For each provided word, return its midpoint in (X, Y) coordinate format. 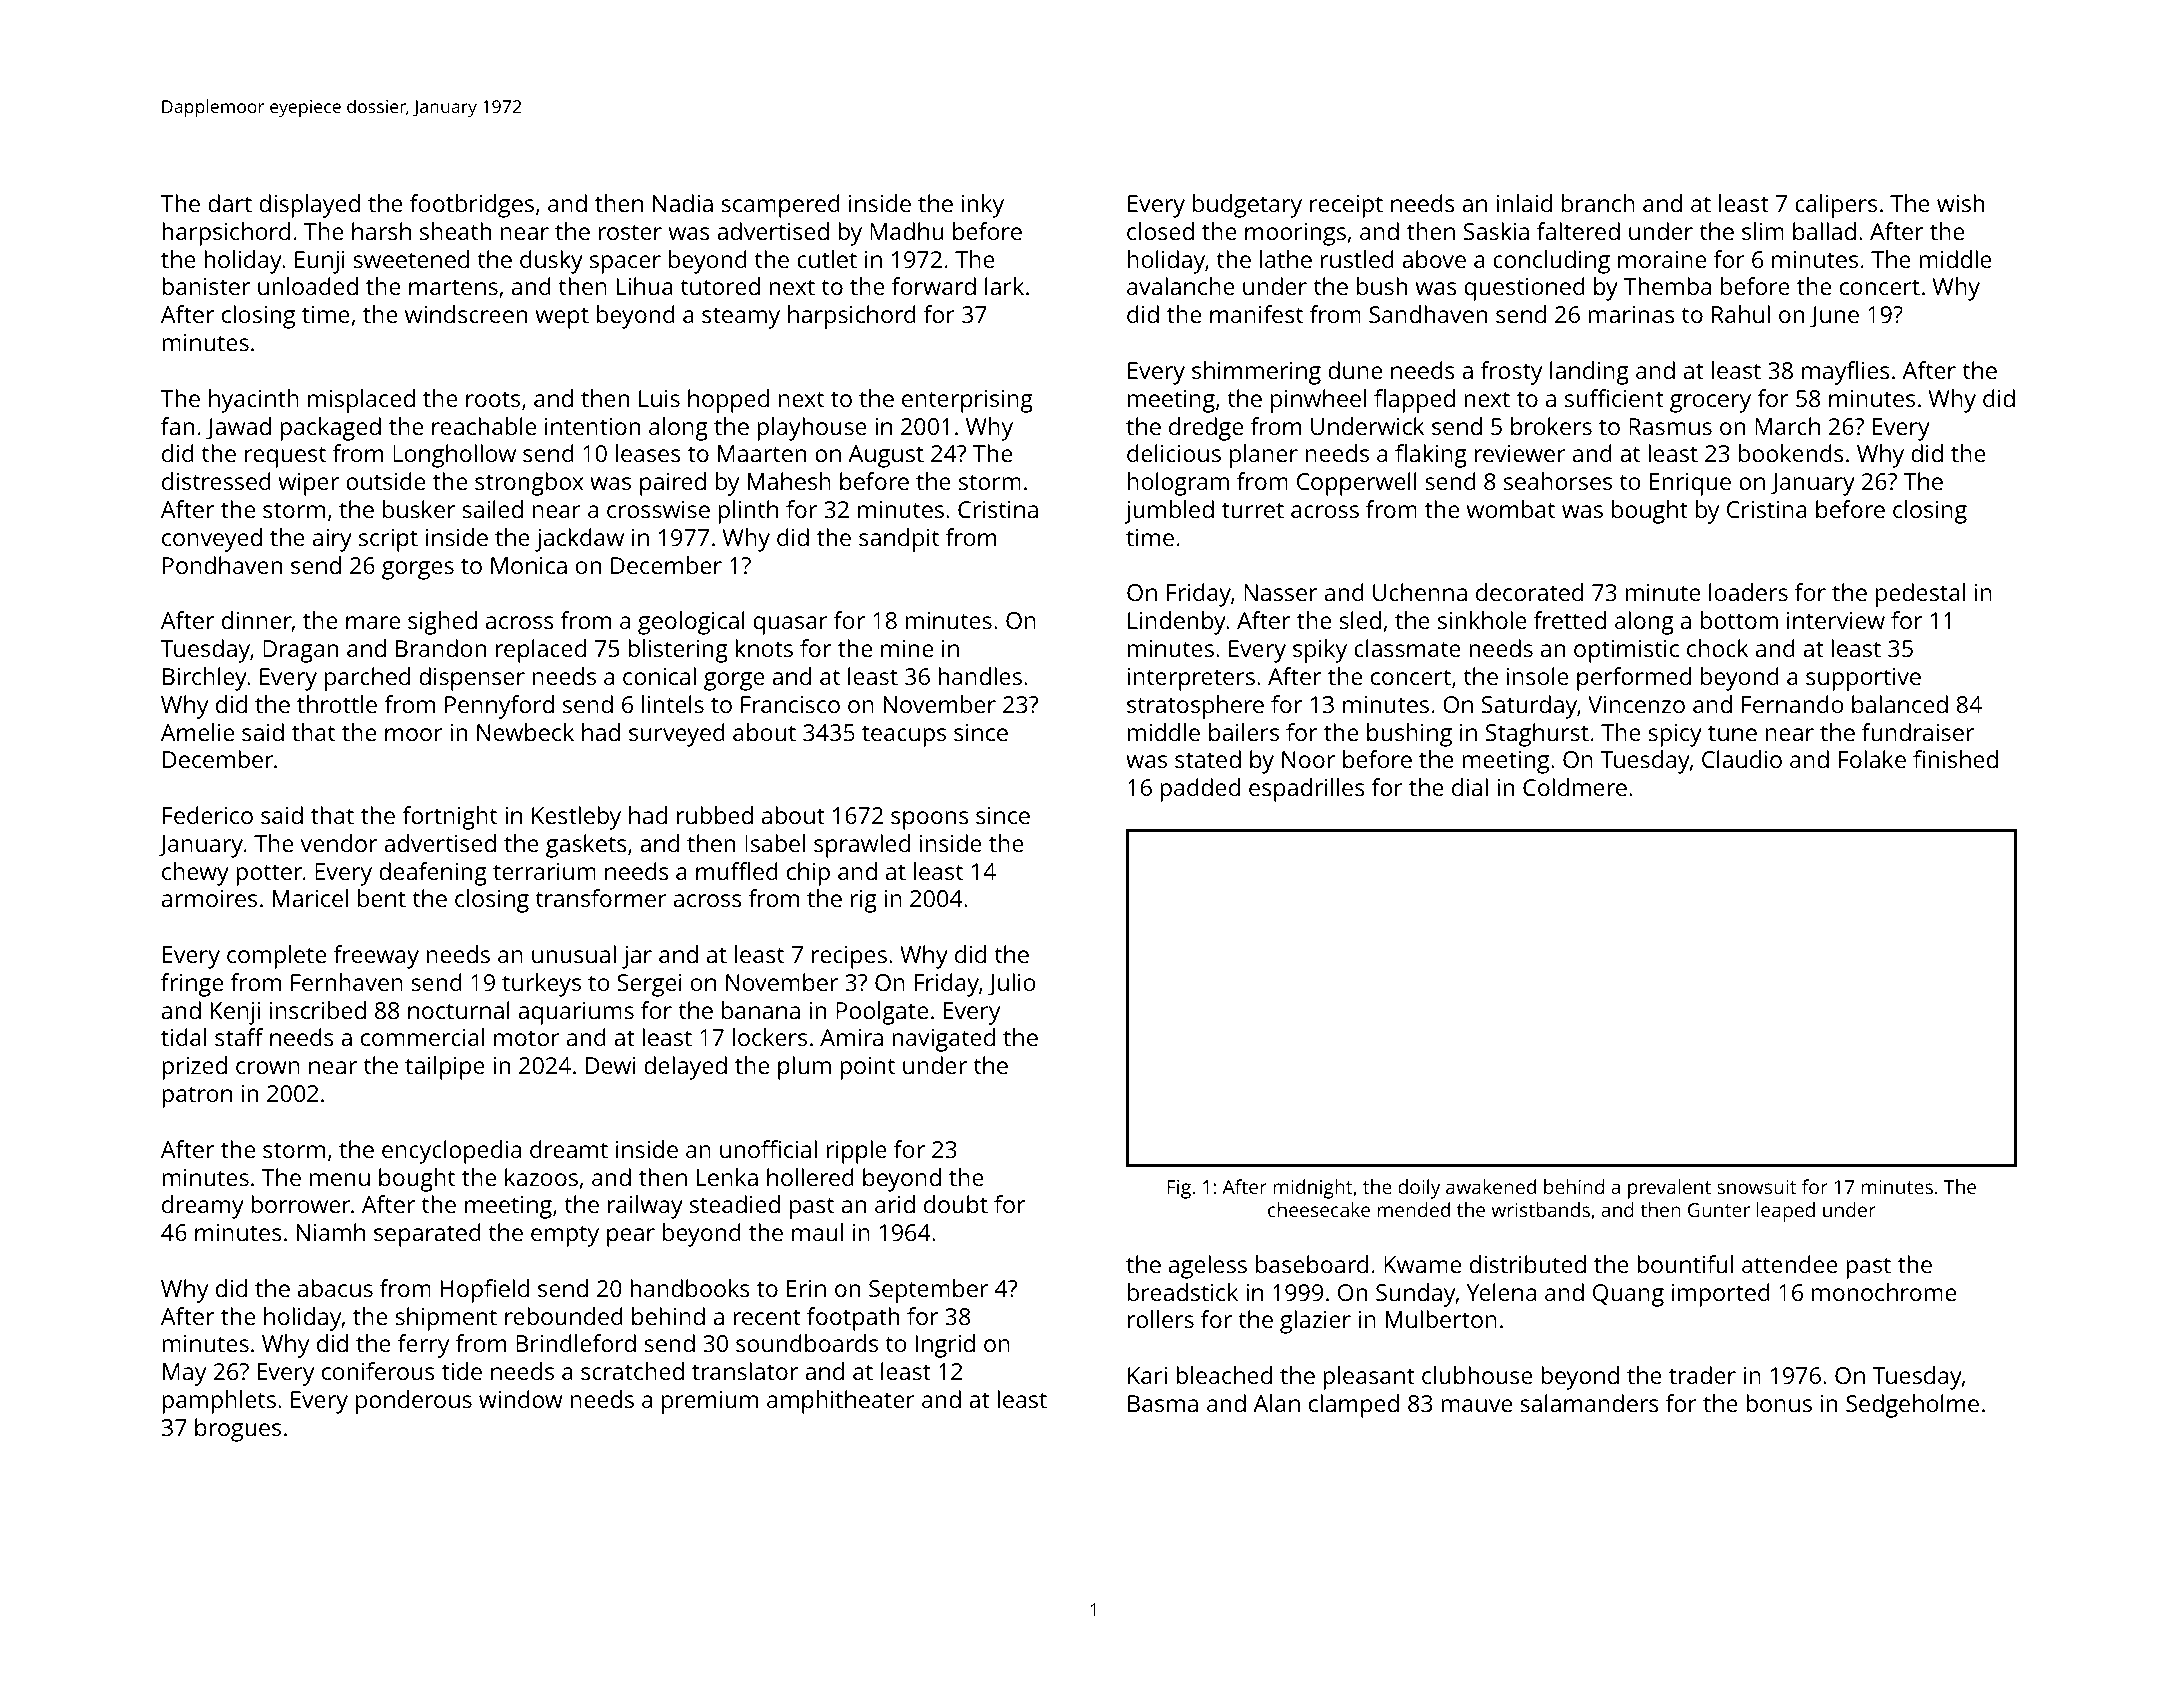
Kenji (235, 1013)
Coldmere (1575, 787)
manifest (1256, 314)
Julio (1012, 984)
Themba (1667, 286)
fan (177, 426)
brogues (238, 1430)
